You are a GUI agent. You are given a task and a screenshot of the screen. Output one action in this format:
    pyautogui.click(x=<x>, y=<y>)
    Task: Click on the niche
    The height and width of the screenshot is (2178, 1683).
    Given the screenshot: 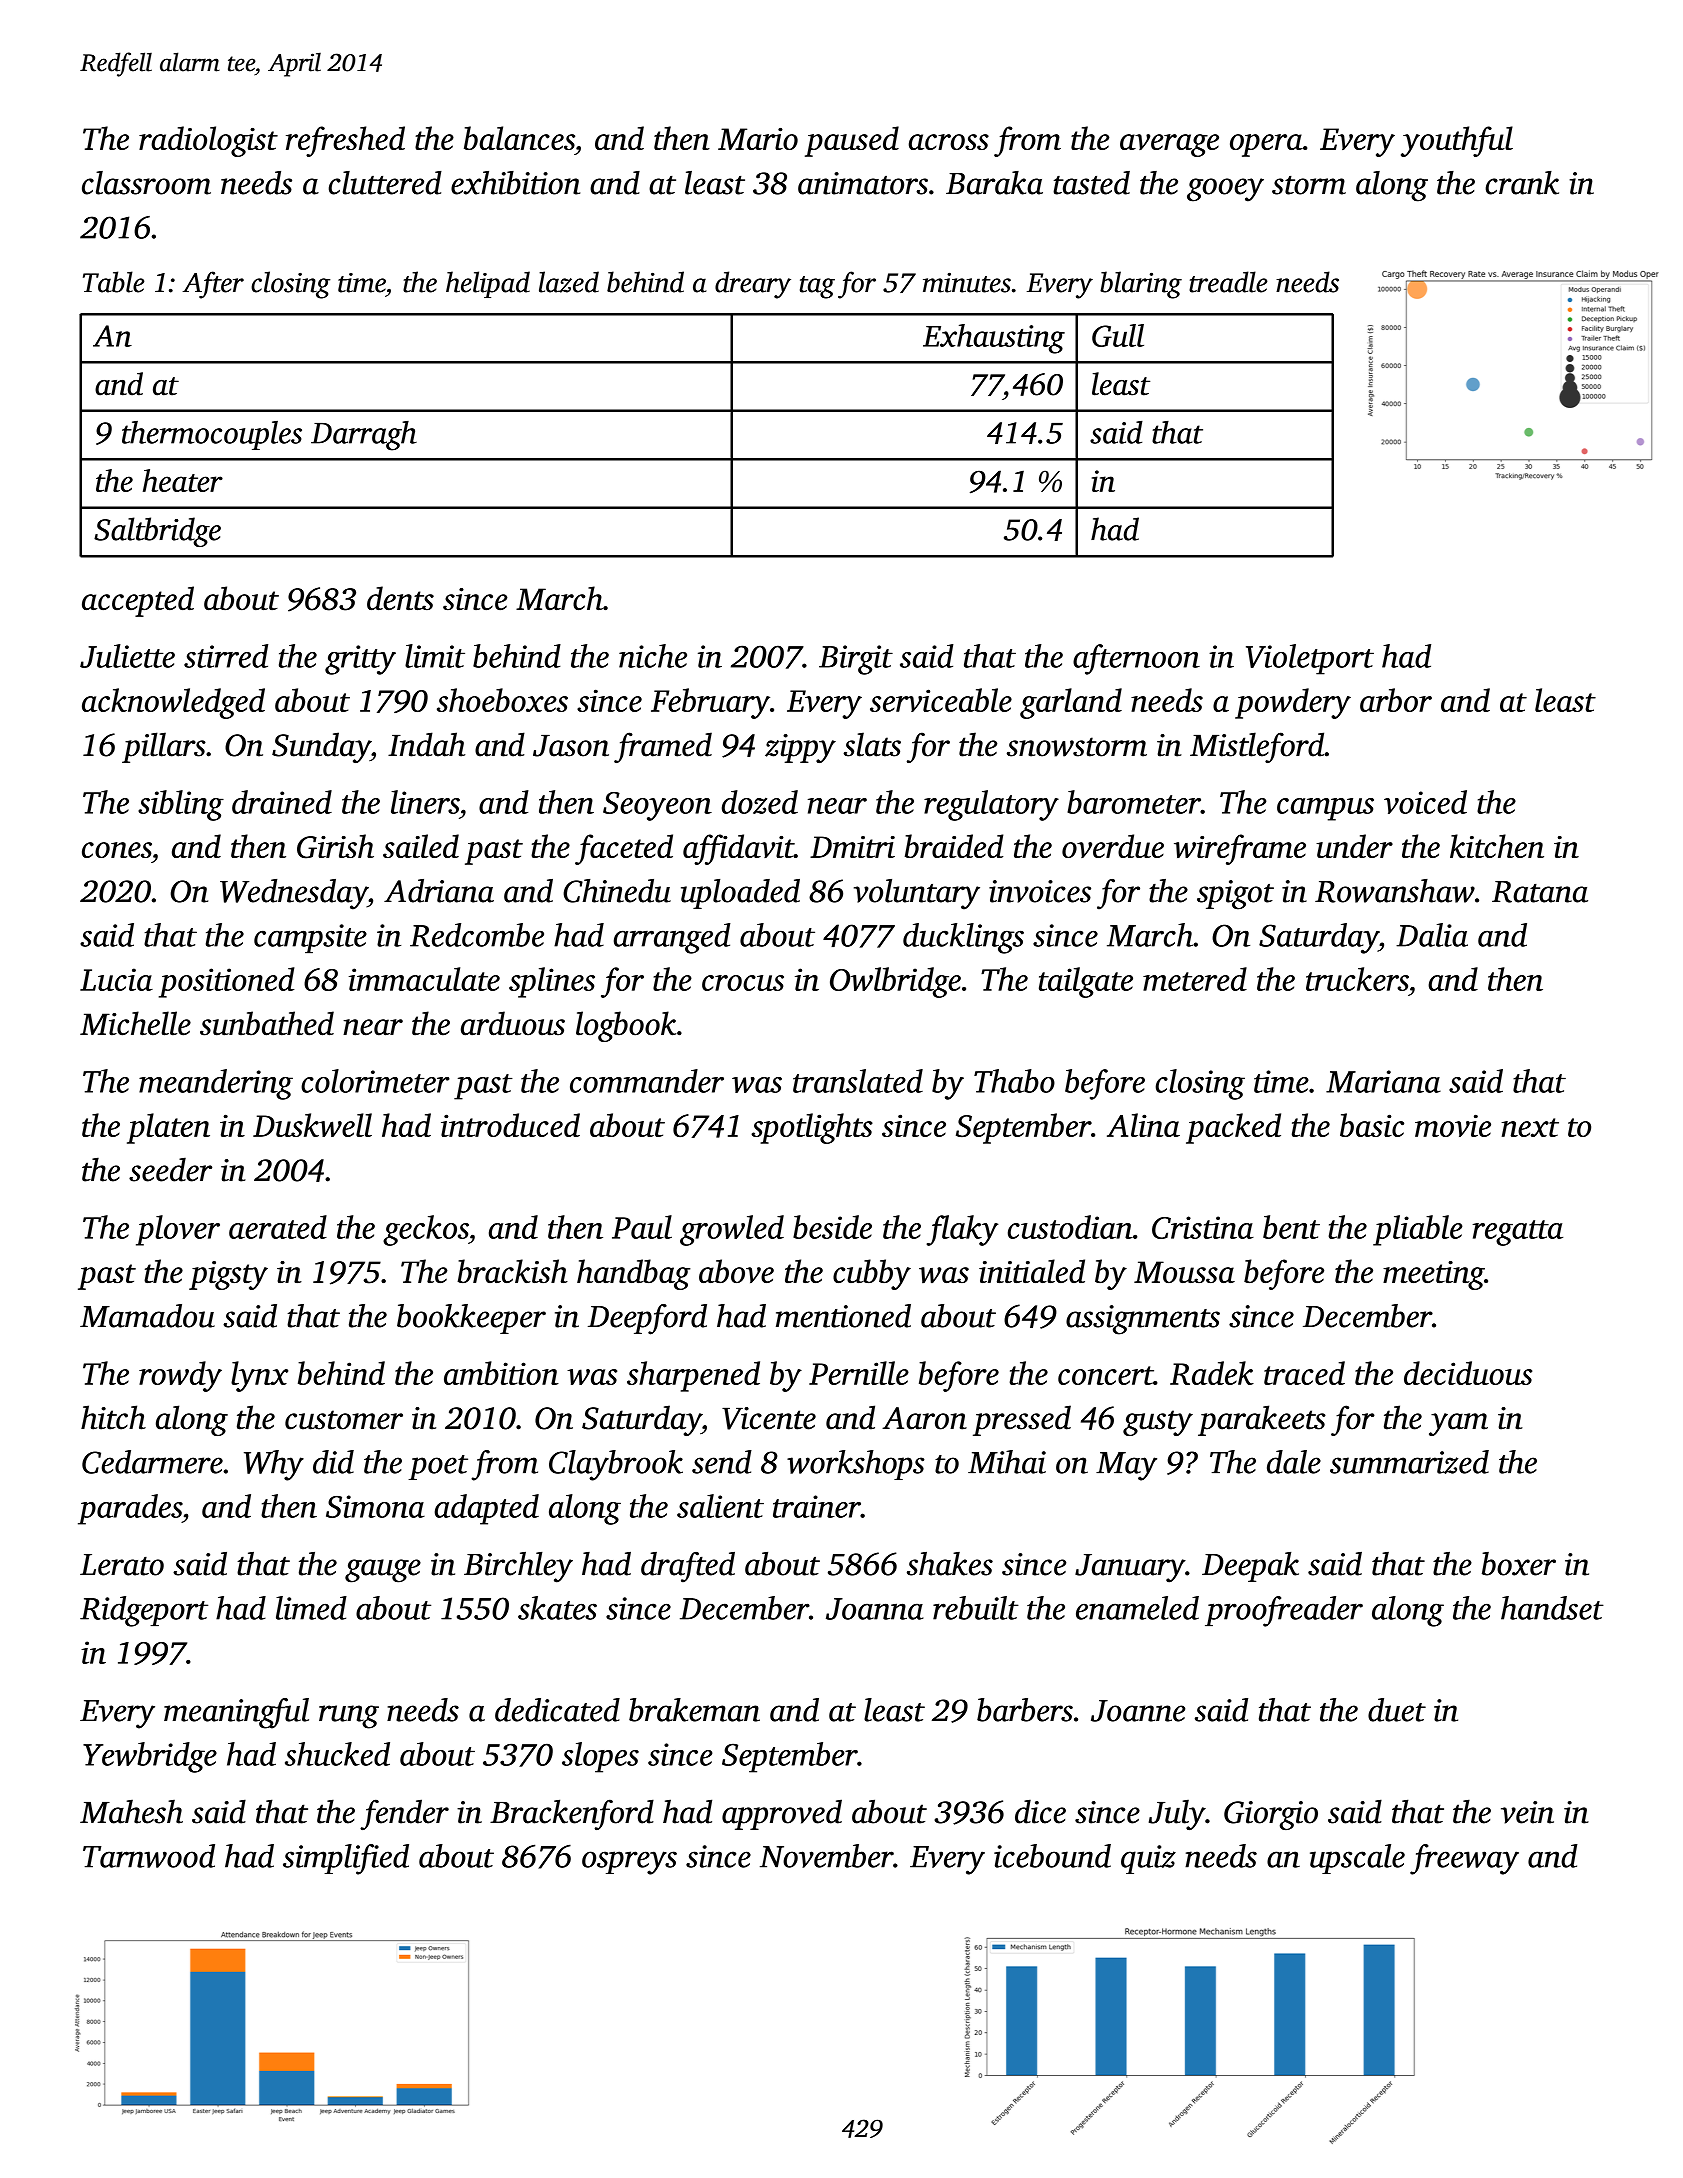 What is the action you would take?
    pyautogui.click(x=653, y=656)
